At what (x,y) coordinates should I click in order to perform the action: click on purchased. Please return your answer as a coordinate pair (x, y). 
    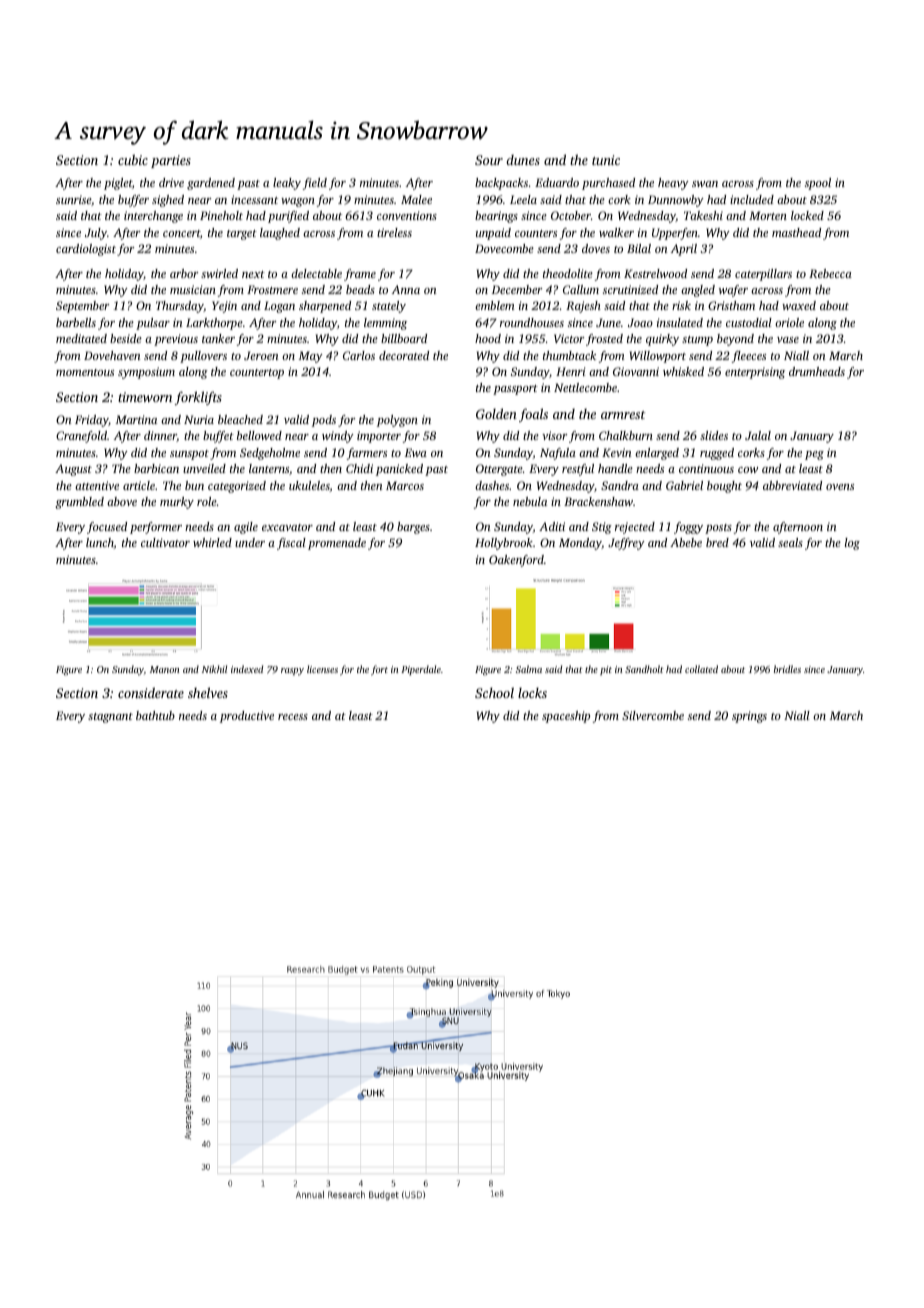
    Looking at the image, I should click on (608, 184).
